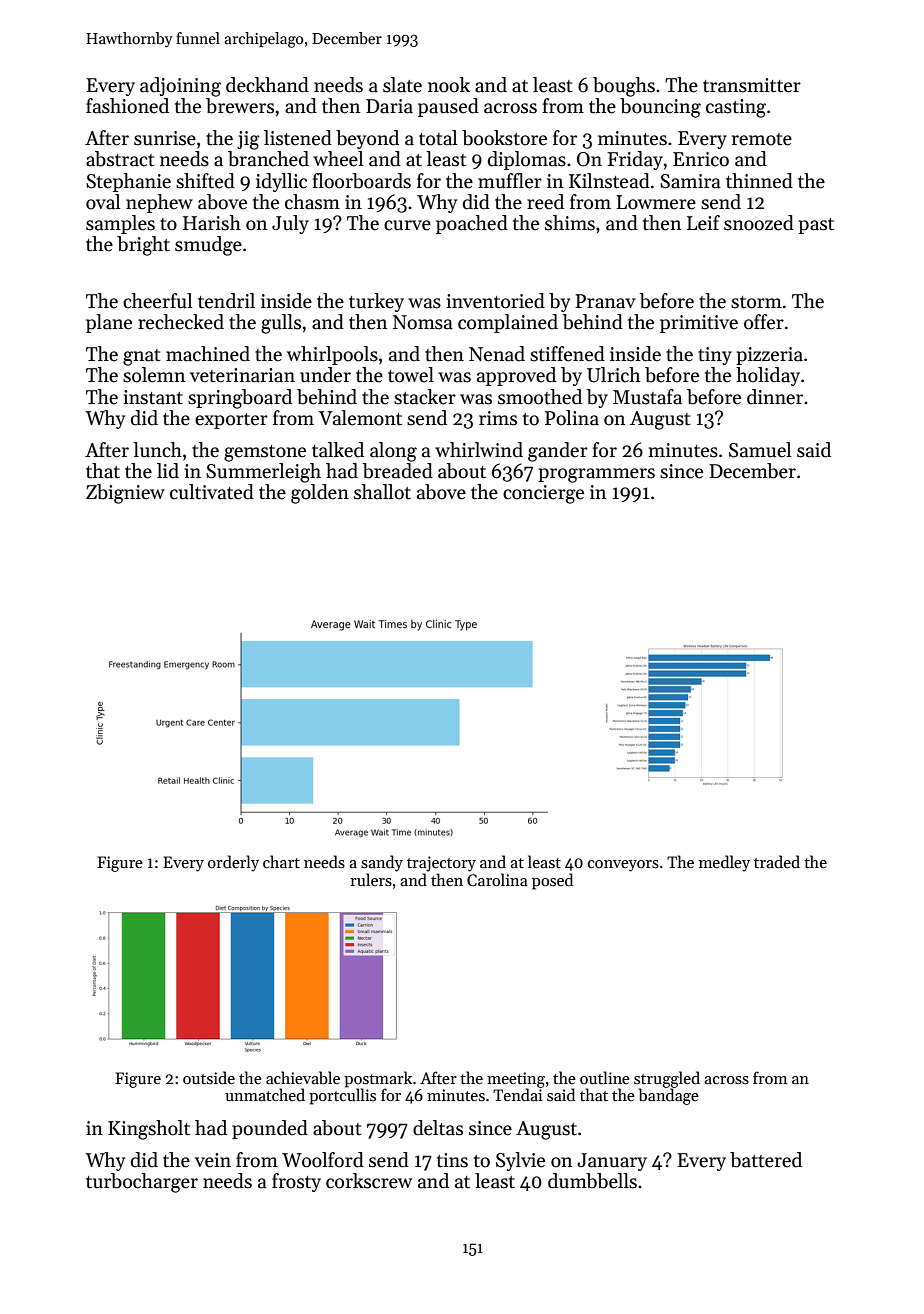 The height and width of the page is (1314, 924). I want to click on remote, so click(762, 139).
